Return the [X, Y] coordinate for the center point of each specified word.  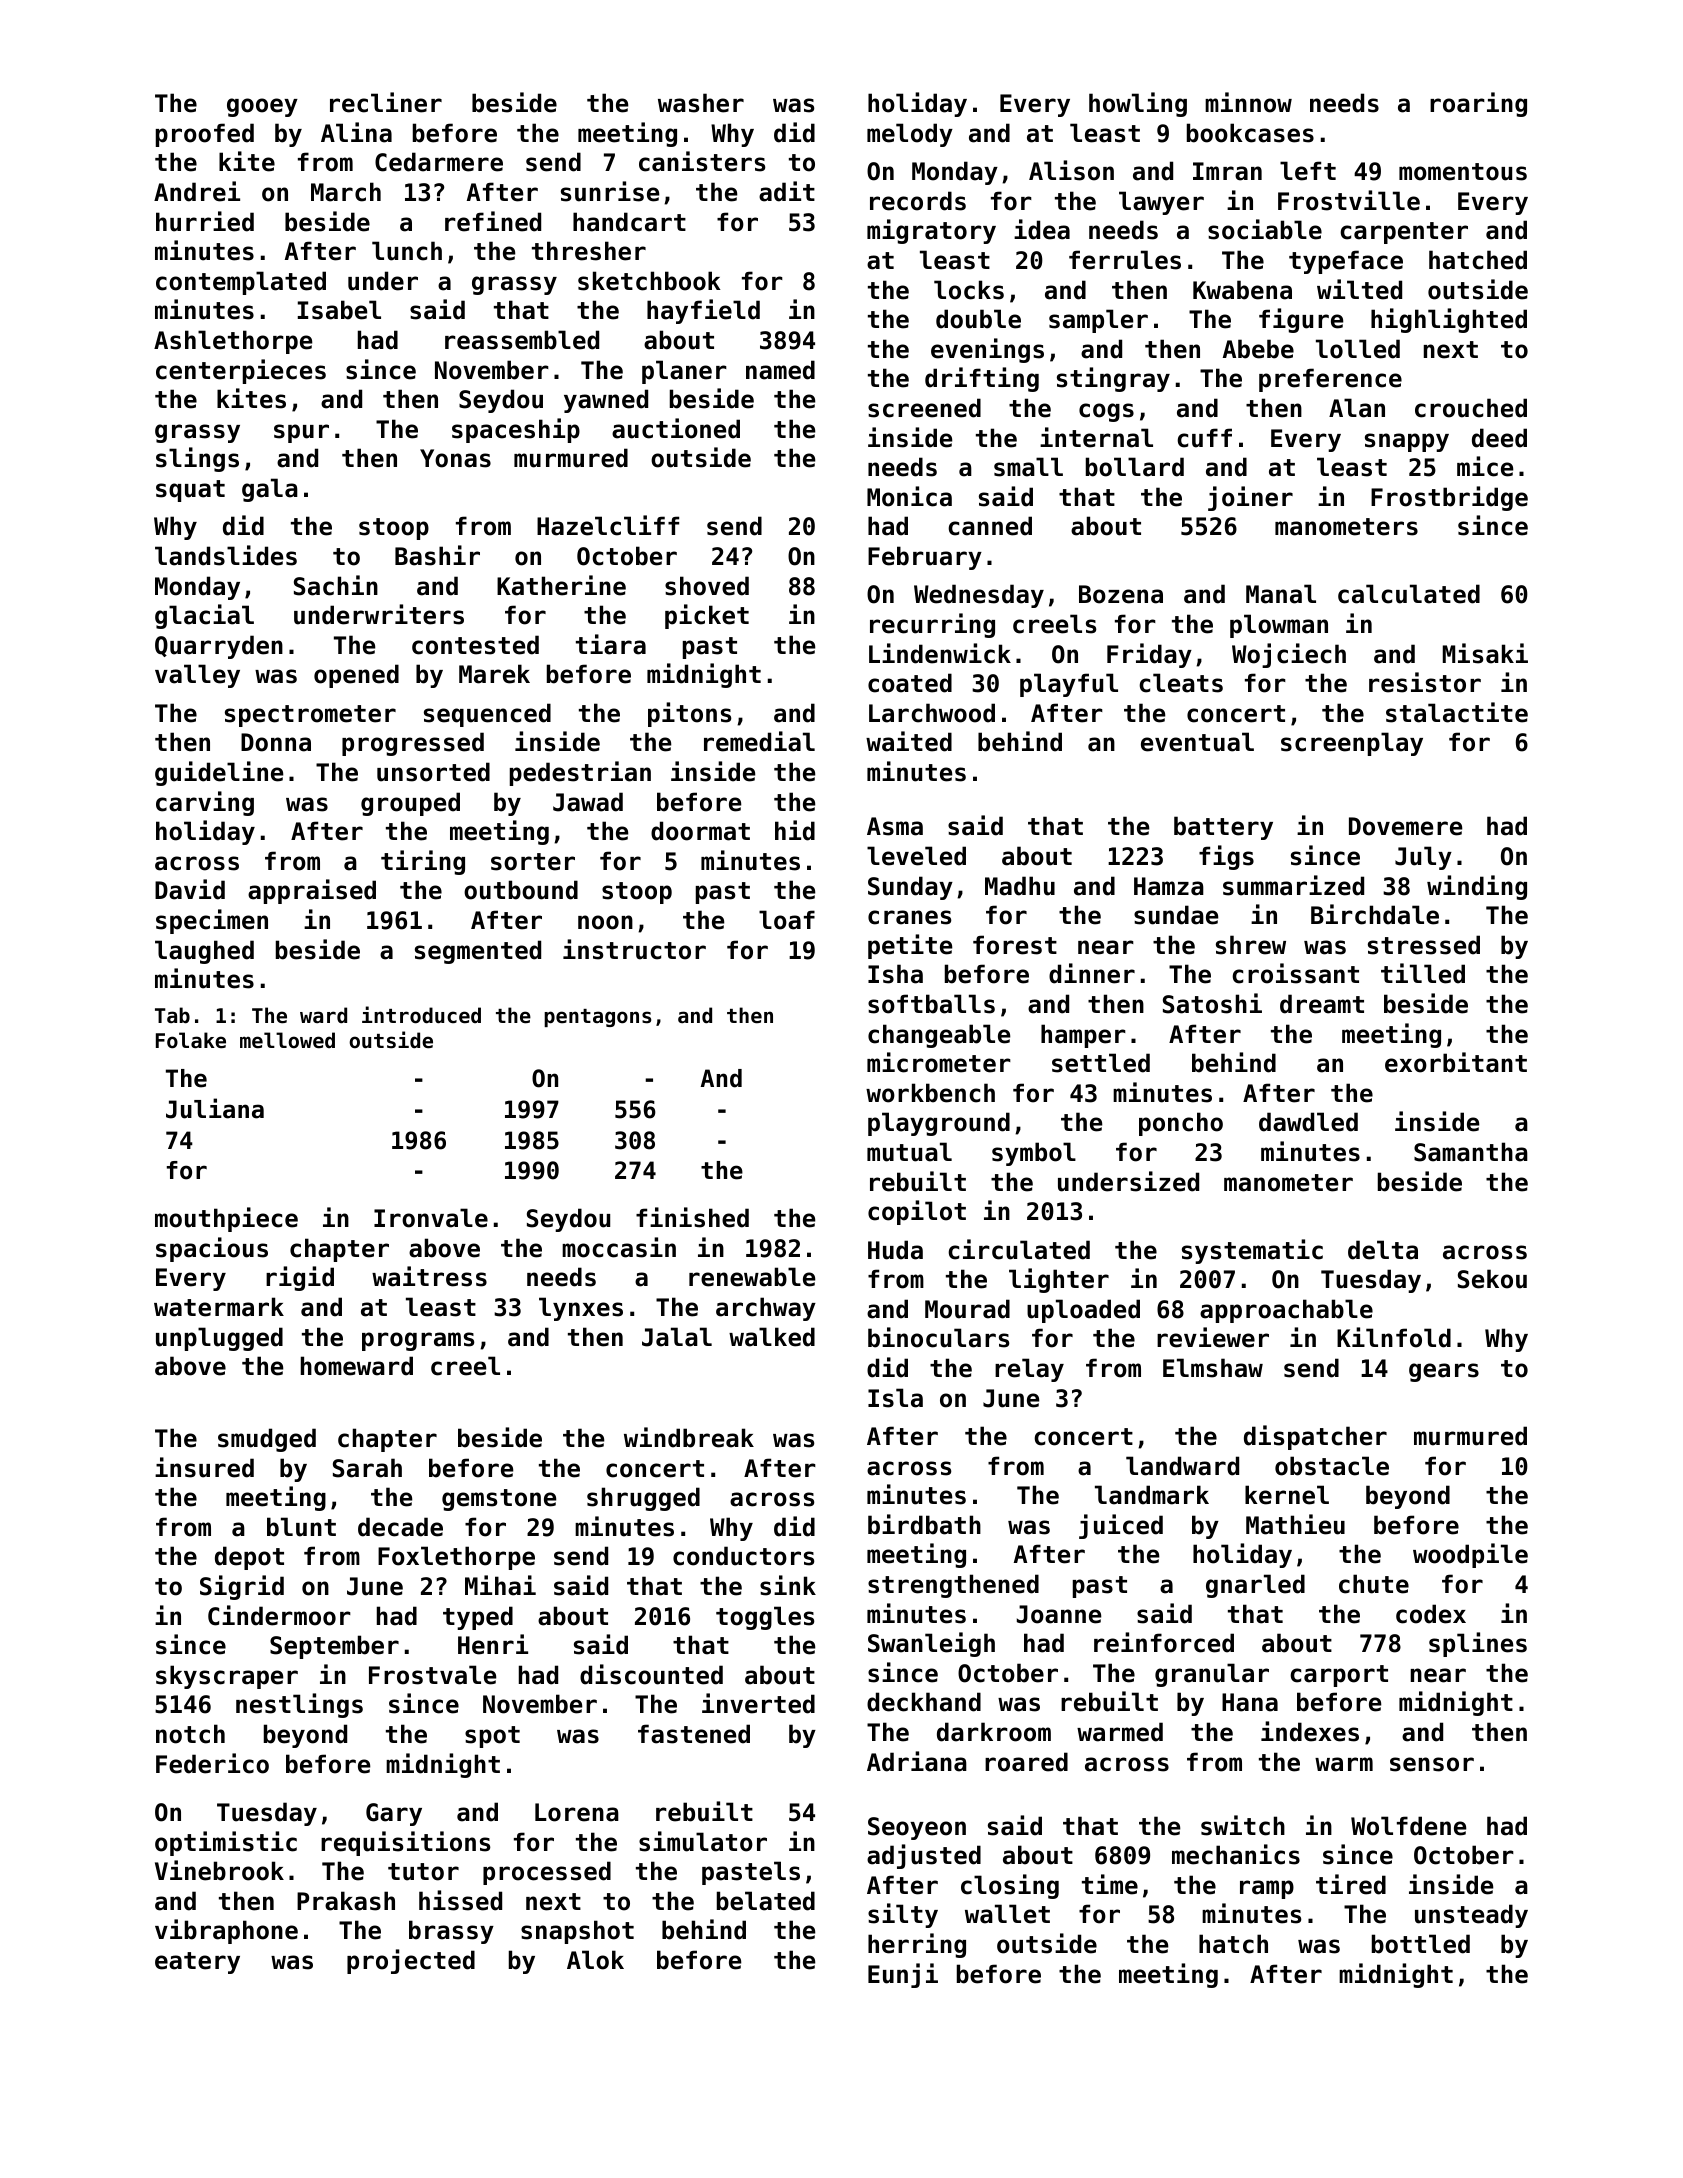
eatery [197, 1963]
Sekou [1492, 1279]
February [925, 558]
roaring [1478, 104]
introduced [421, 1015]
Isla [895, 1398]
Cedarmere [439, 162]
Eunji [903, 1975]
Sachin [336, 585]
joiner [1250, 498]
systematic [1252, 1251]
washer [701, 103]
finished [692, 1217]
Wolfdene [1408, 1826]
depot [249, 1558]
